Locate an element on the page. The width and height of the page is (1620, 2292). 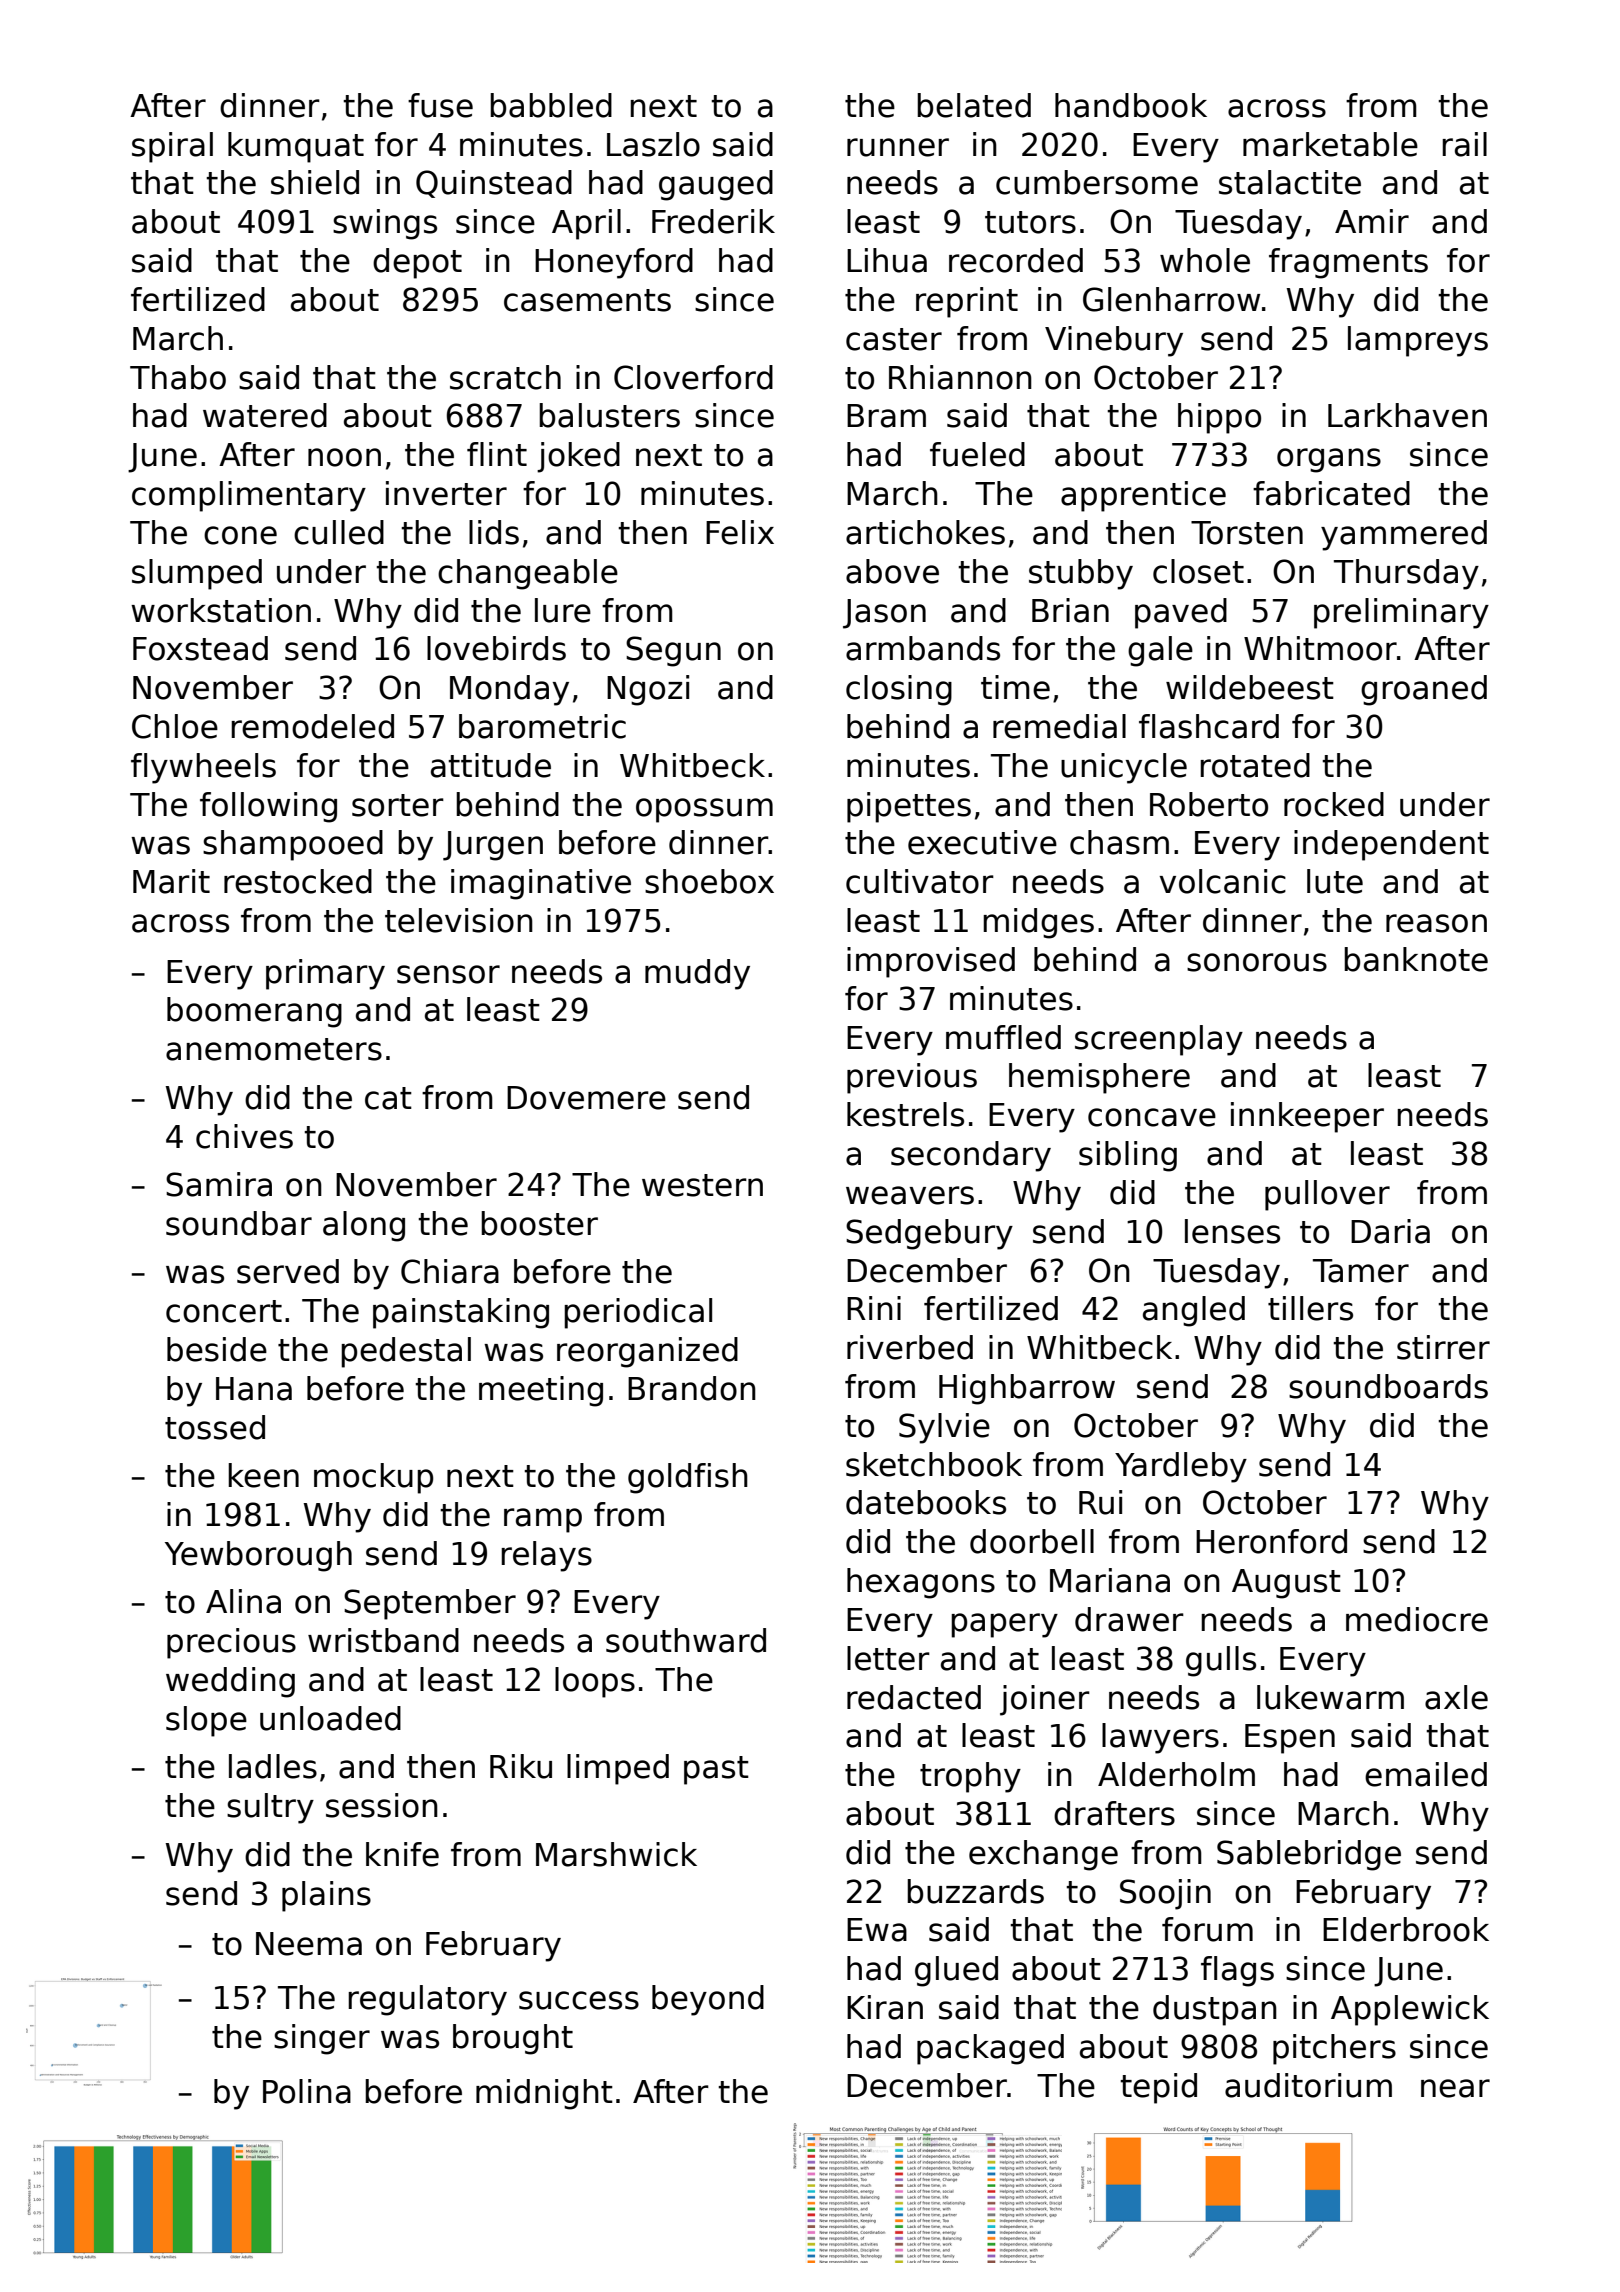
babbled is located at coordinates (551, 105).
